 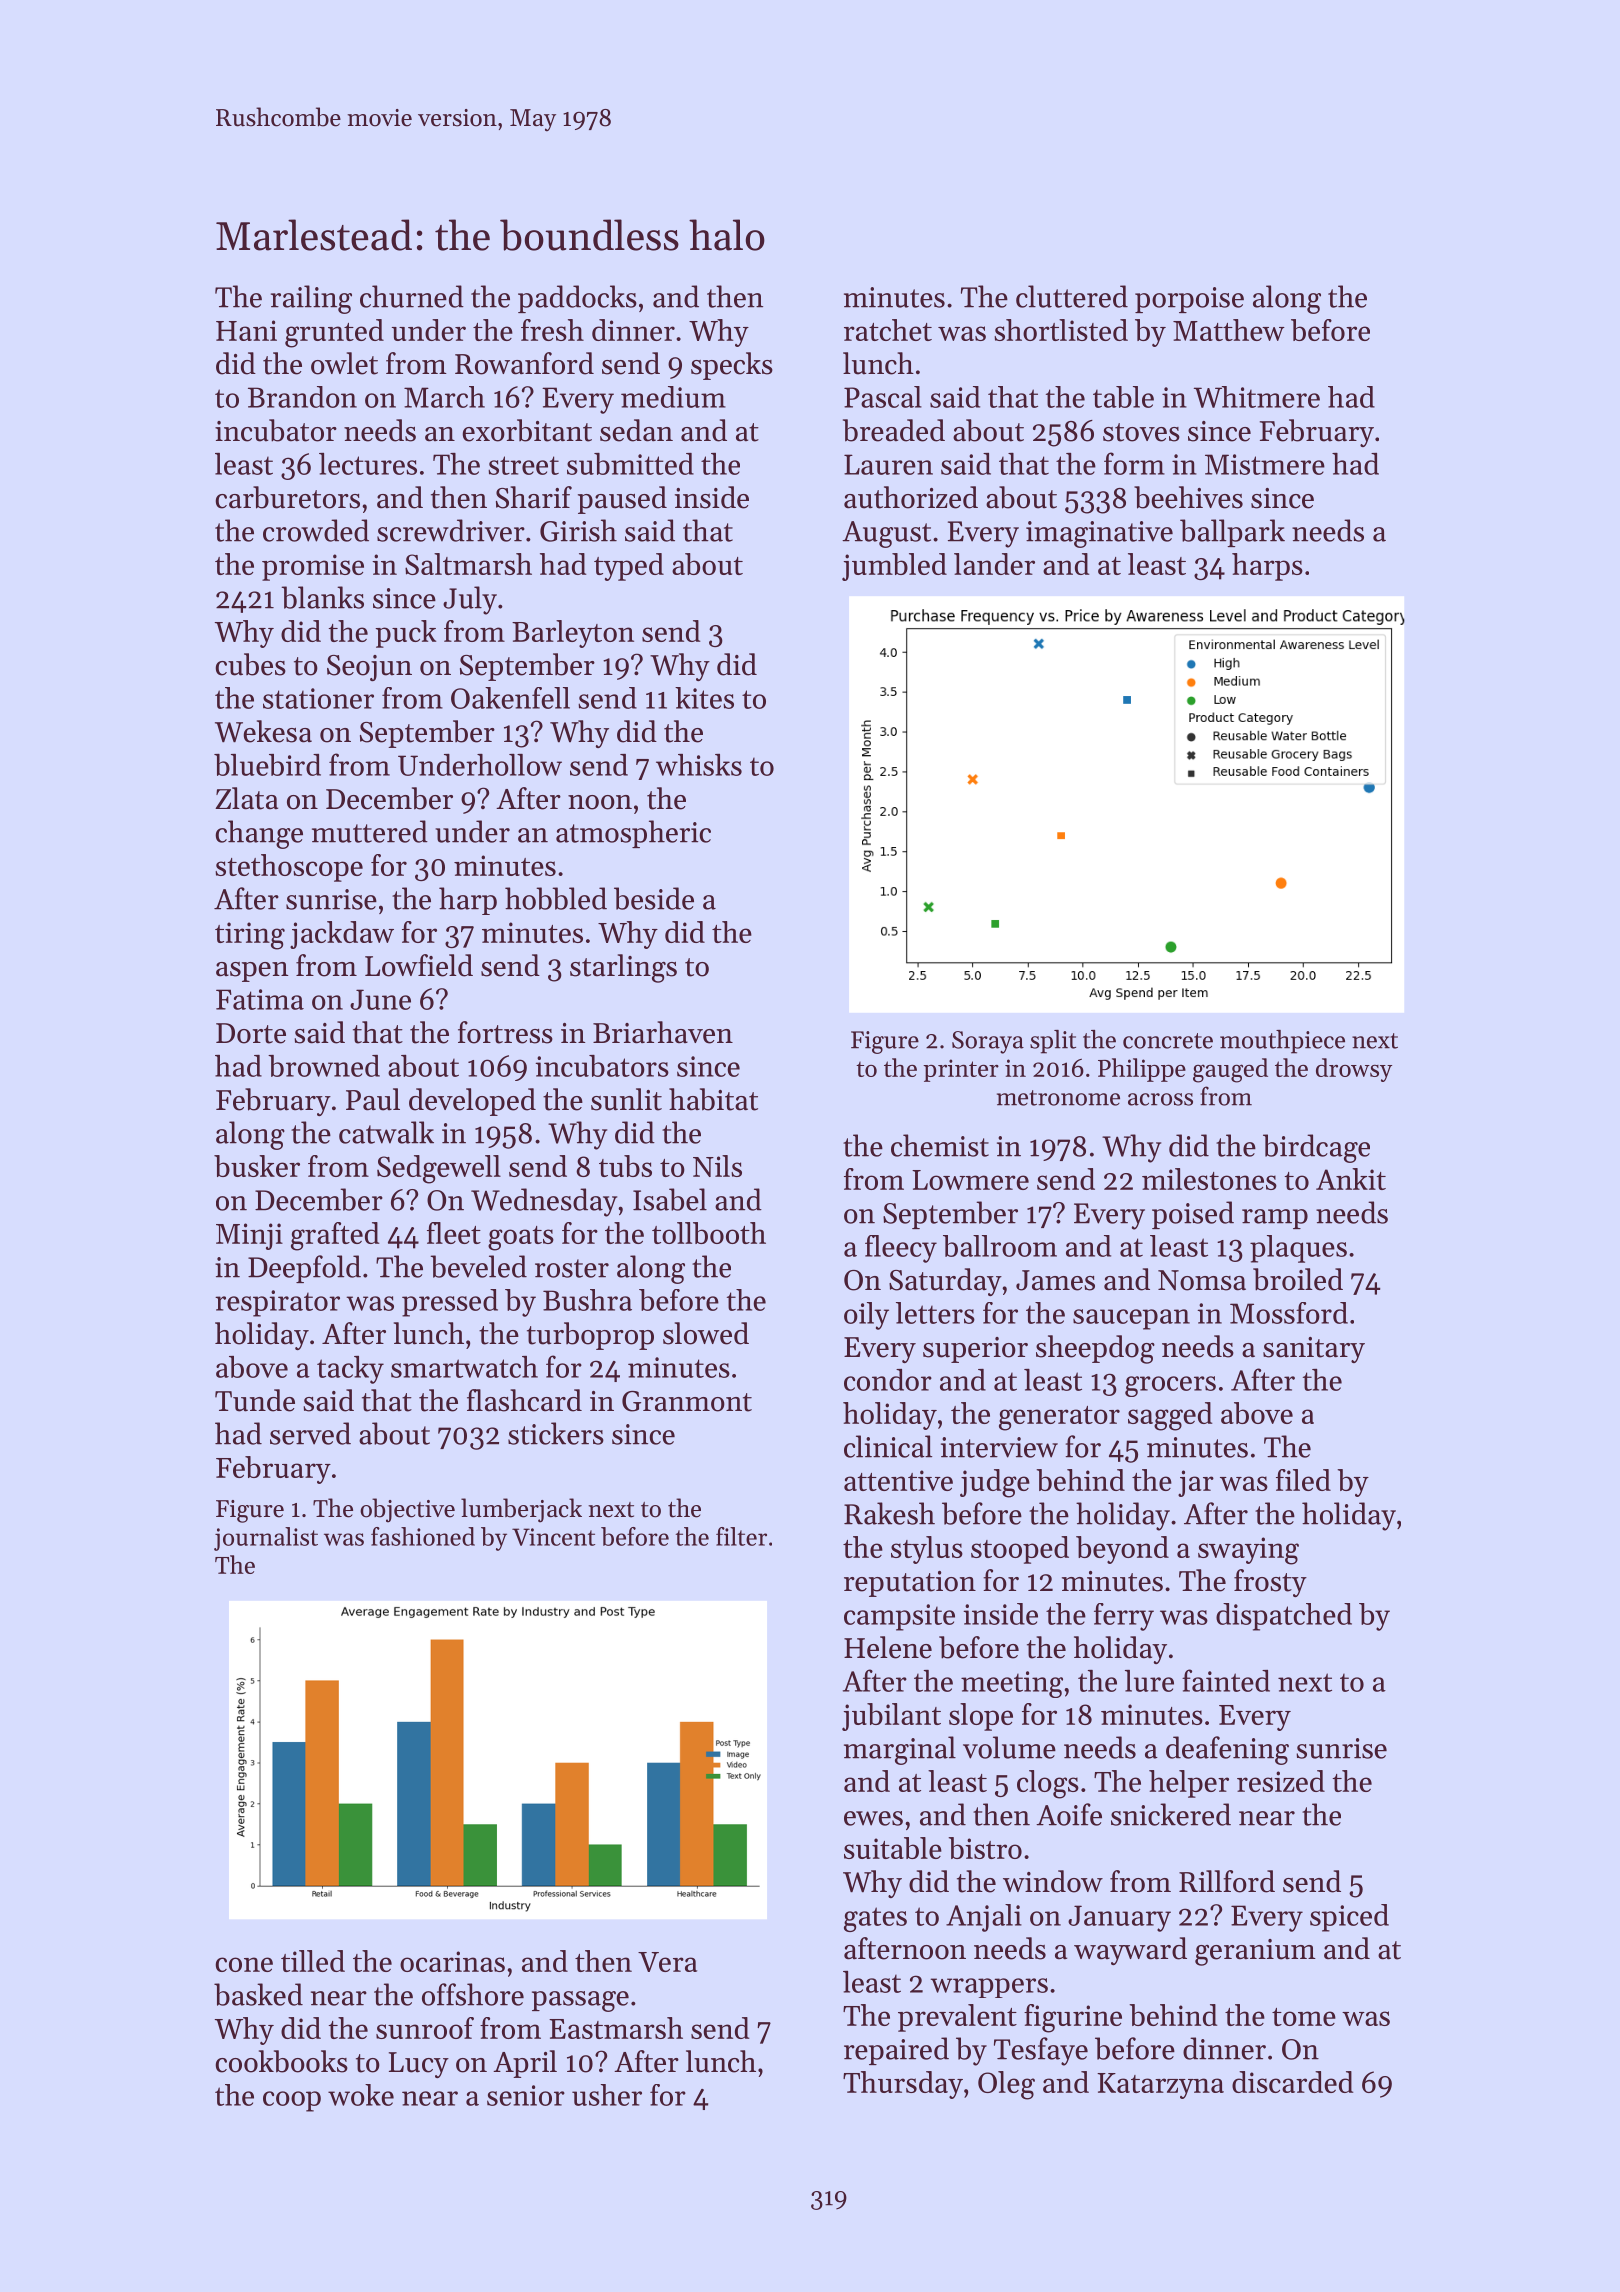 I want to click on mouthpiece, so click(x=1282, y=1042).
